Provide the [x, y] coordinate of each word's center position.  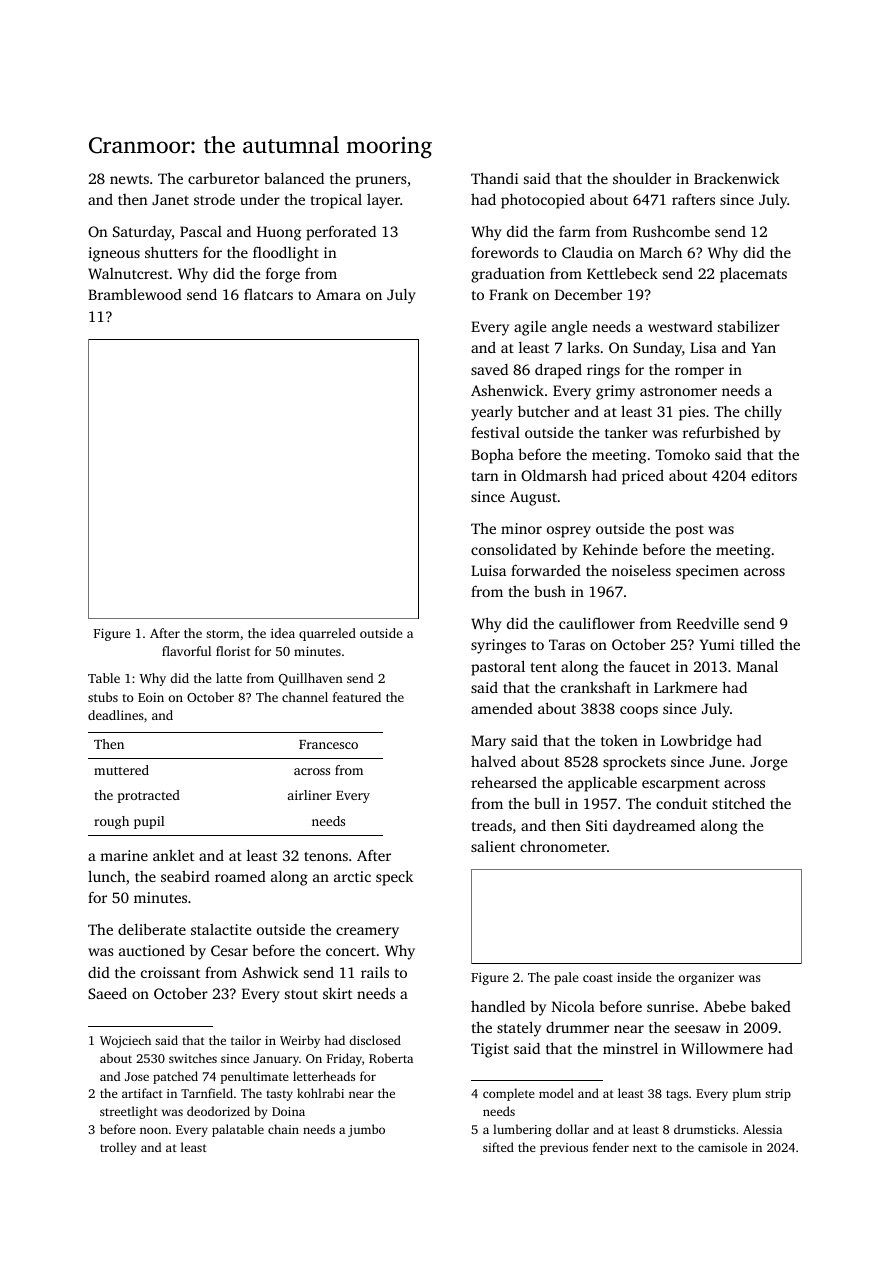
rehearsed [504, 782]
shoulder [642, 178]
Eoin [151, 697]
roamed [240, 876]
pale [566, 978]
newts [129, 179]
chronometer [563, 846]
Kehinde [610, 549]
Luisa [488, 570]
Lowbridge [696, 742]
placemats [753, 275]
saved [489, 369]
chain [283, 1129]
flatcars [268, 294]
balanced [294, 178]
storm [223, 634]
